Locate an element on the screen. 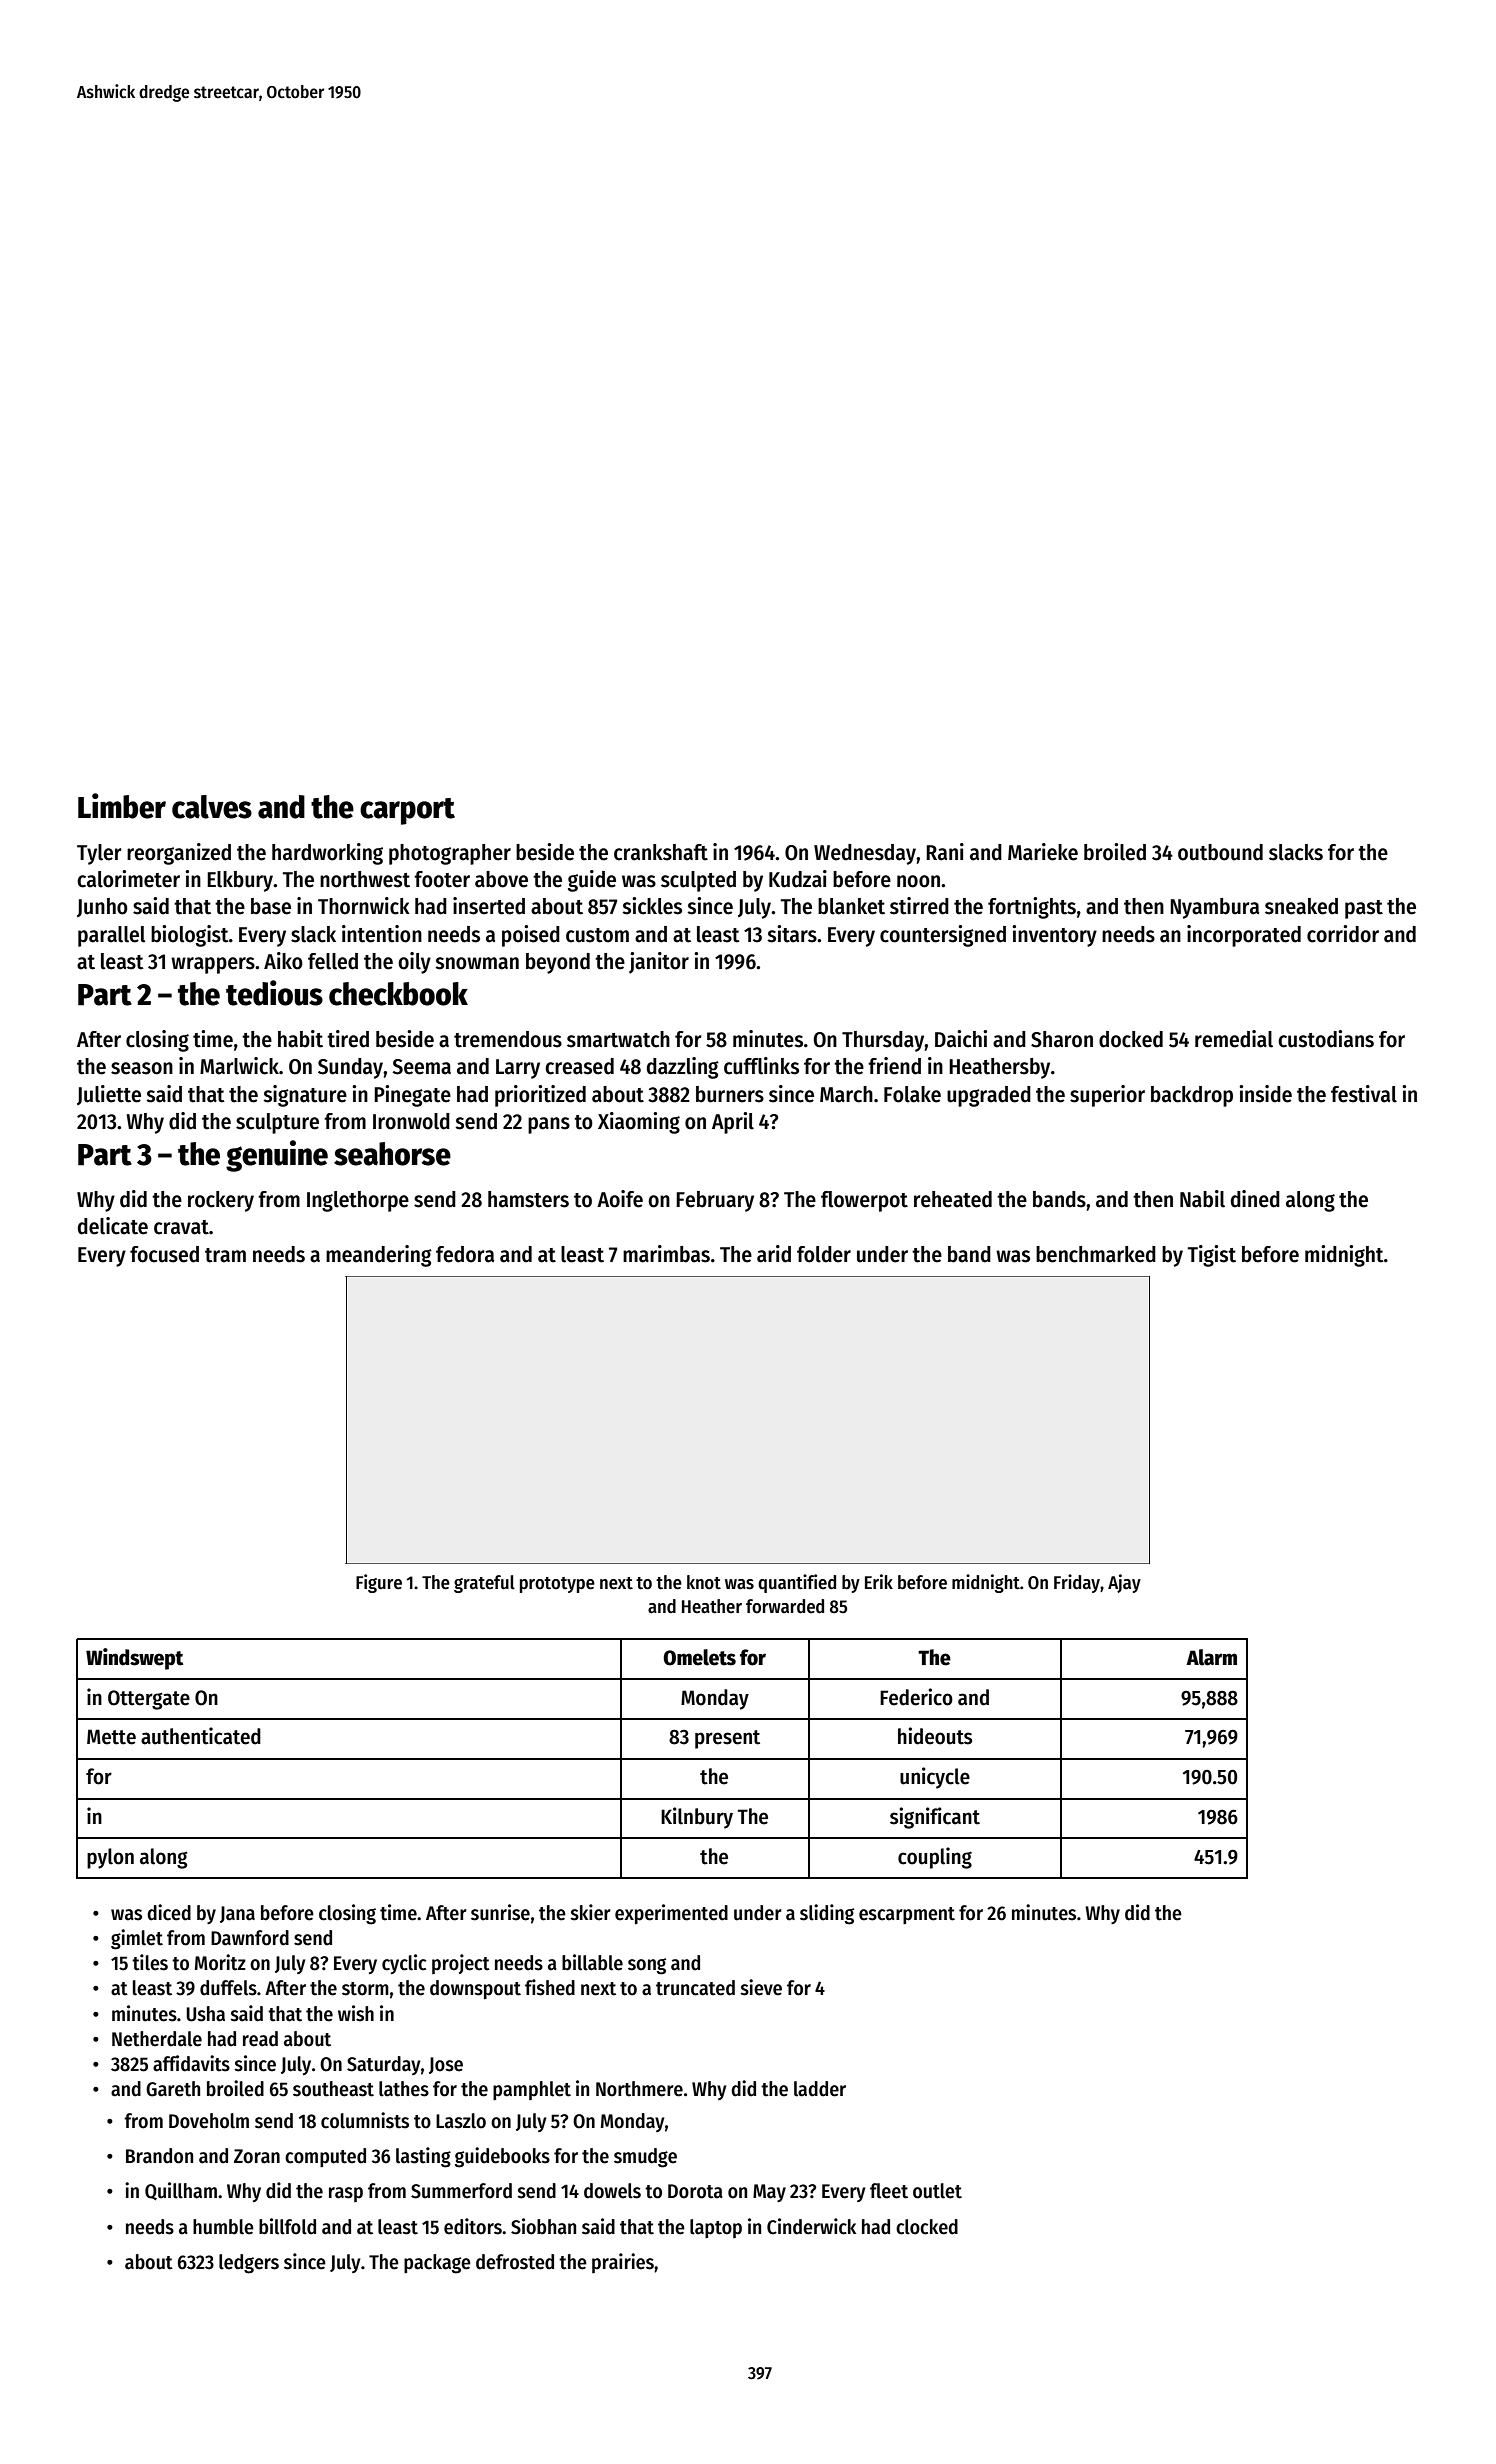 The height and width of the screenshot is (2464, 1496). Ajay is located at coordinates (1124, 1583).
